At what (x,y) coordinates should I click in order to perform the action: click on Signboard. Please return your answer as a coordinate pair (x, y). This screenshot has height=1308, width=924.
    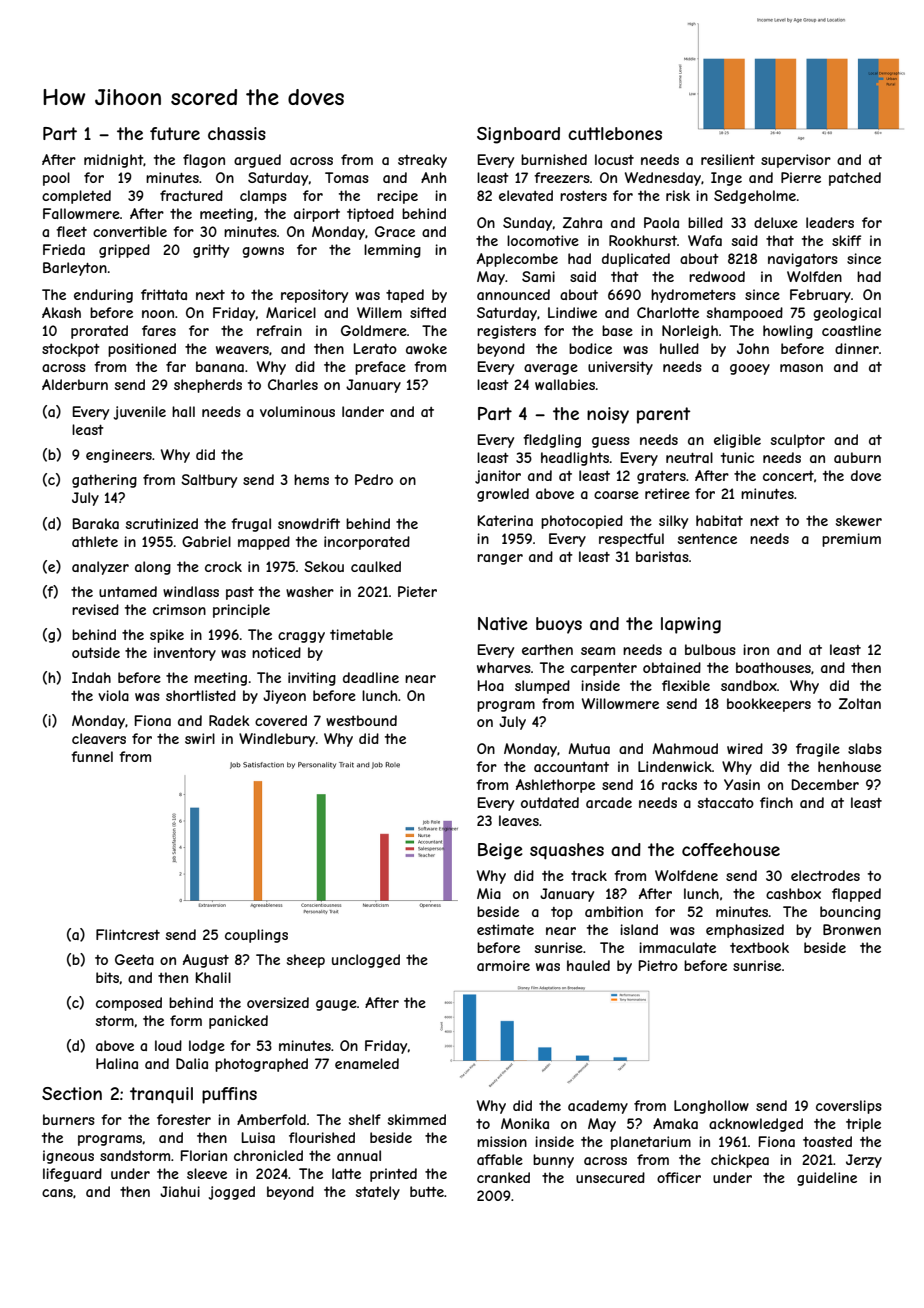
    Looking at the image, I should click on (518, 135).
